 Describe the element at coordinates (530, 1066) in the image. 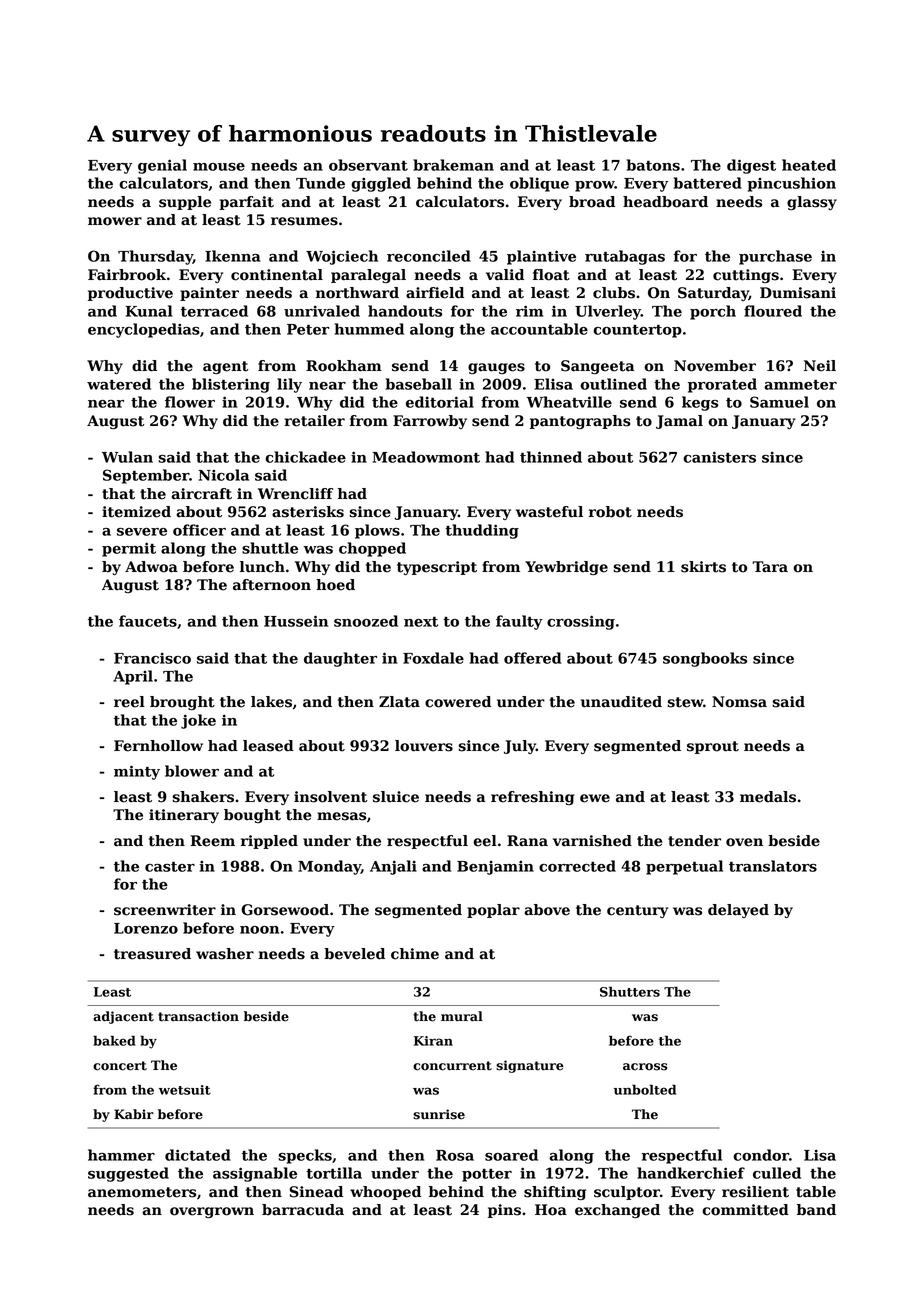

I see `signature` at that location.
